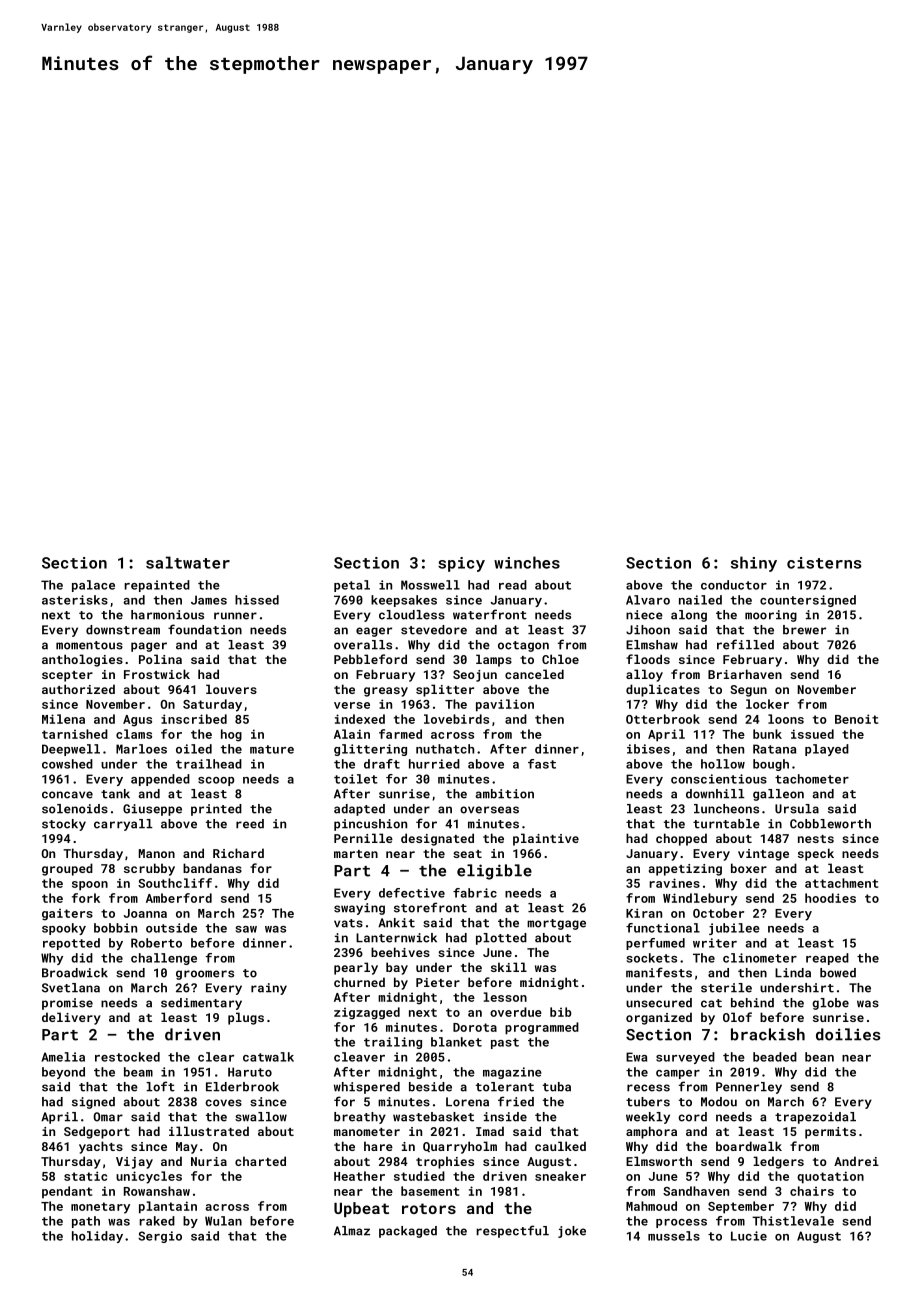 This document has width=924, height=1308. I want to click on saw, so click(246, 929).
